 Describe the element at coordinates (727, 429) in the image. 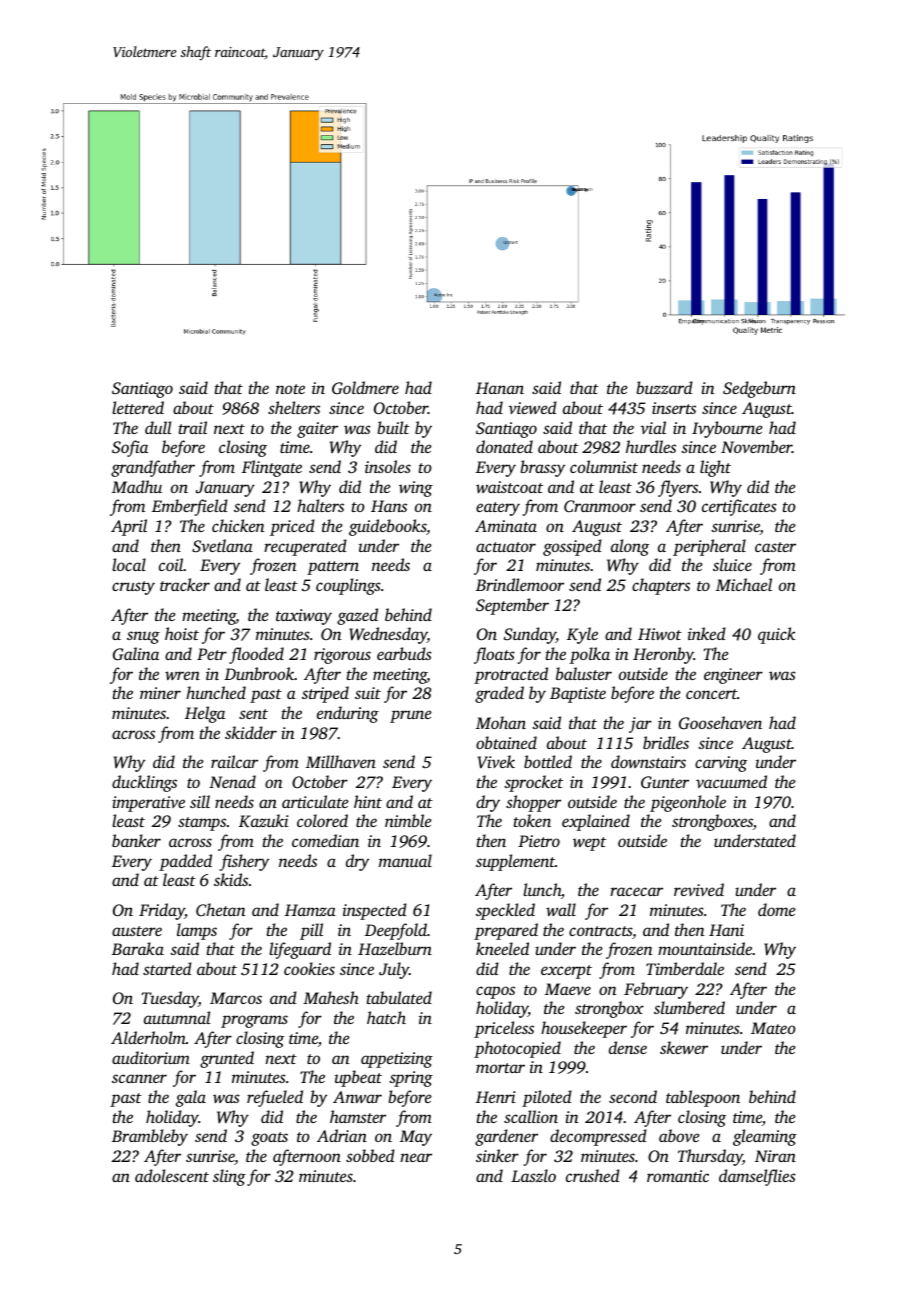

I see `Ivybourne` at that location.
